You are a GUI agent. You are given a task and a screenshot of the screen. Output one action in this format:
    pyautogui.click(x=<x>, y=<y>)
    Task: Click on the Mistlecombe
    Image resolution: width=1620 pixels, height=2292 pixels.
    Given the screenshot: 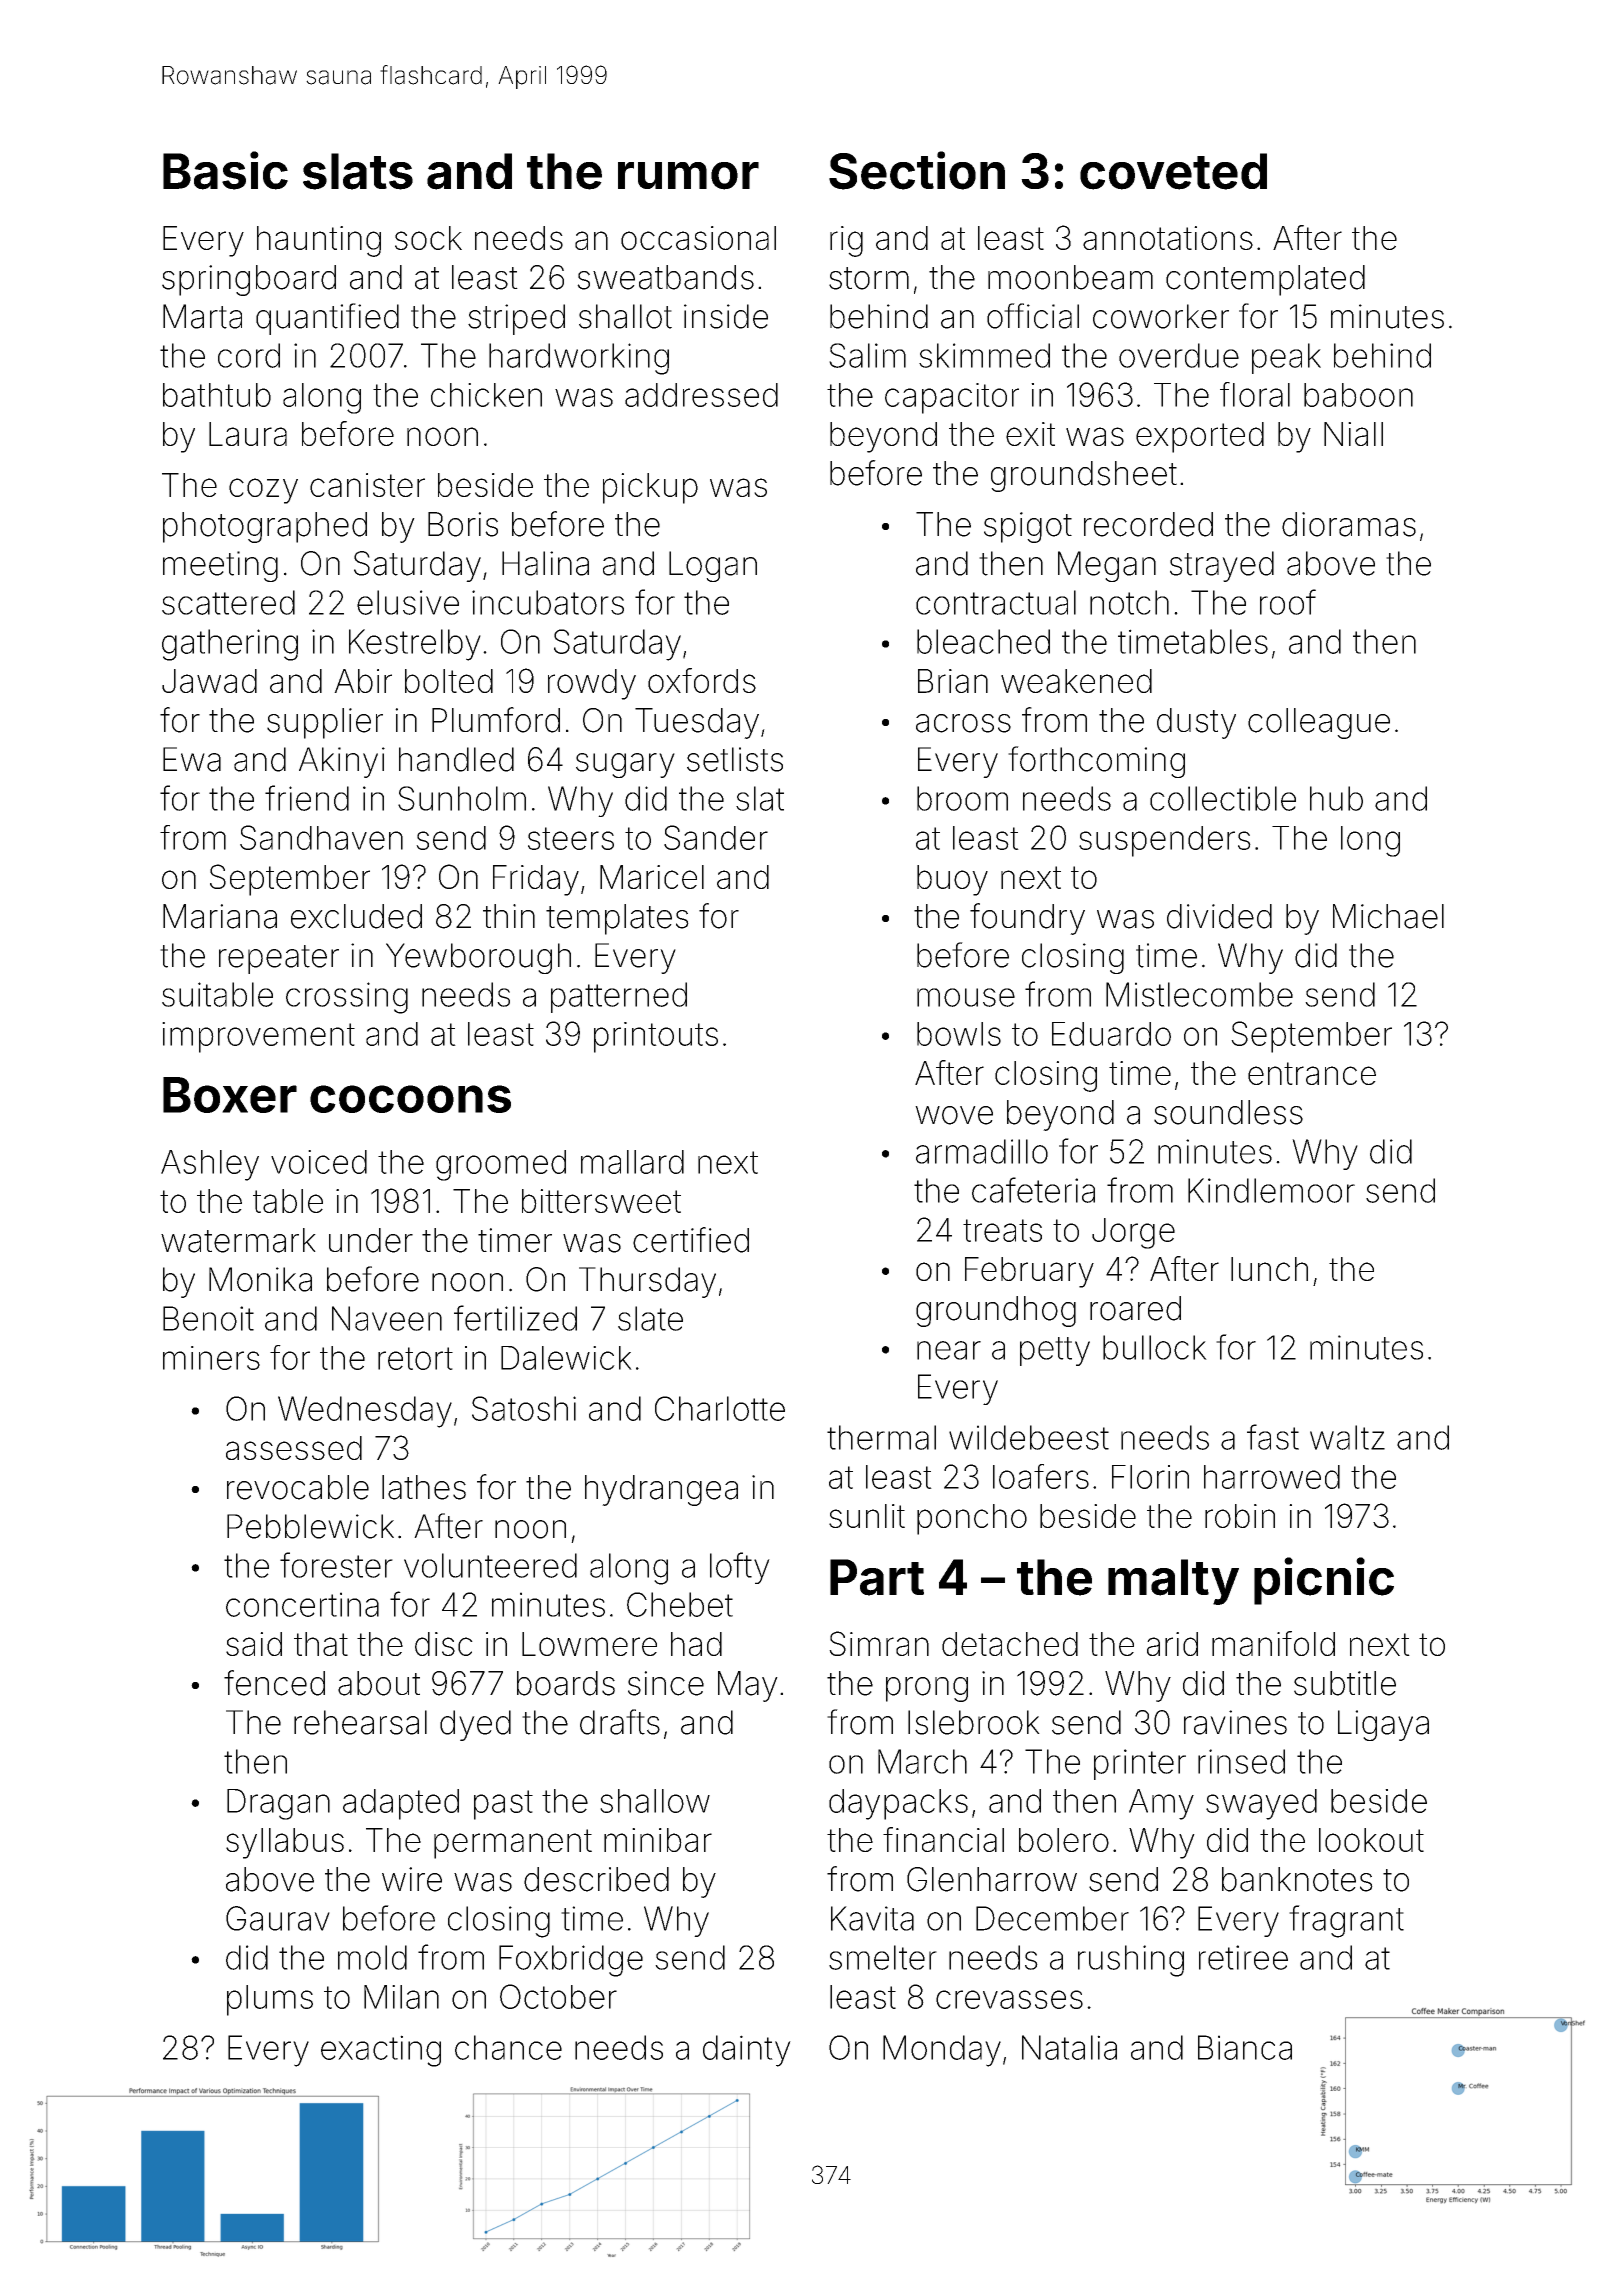 What is the action you would take?
    pyautogui.click(x=1199, y=994)
